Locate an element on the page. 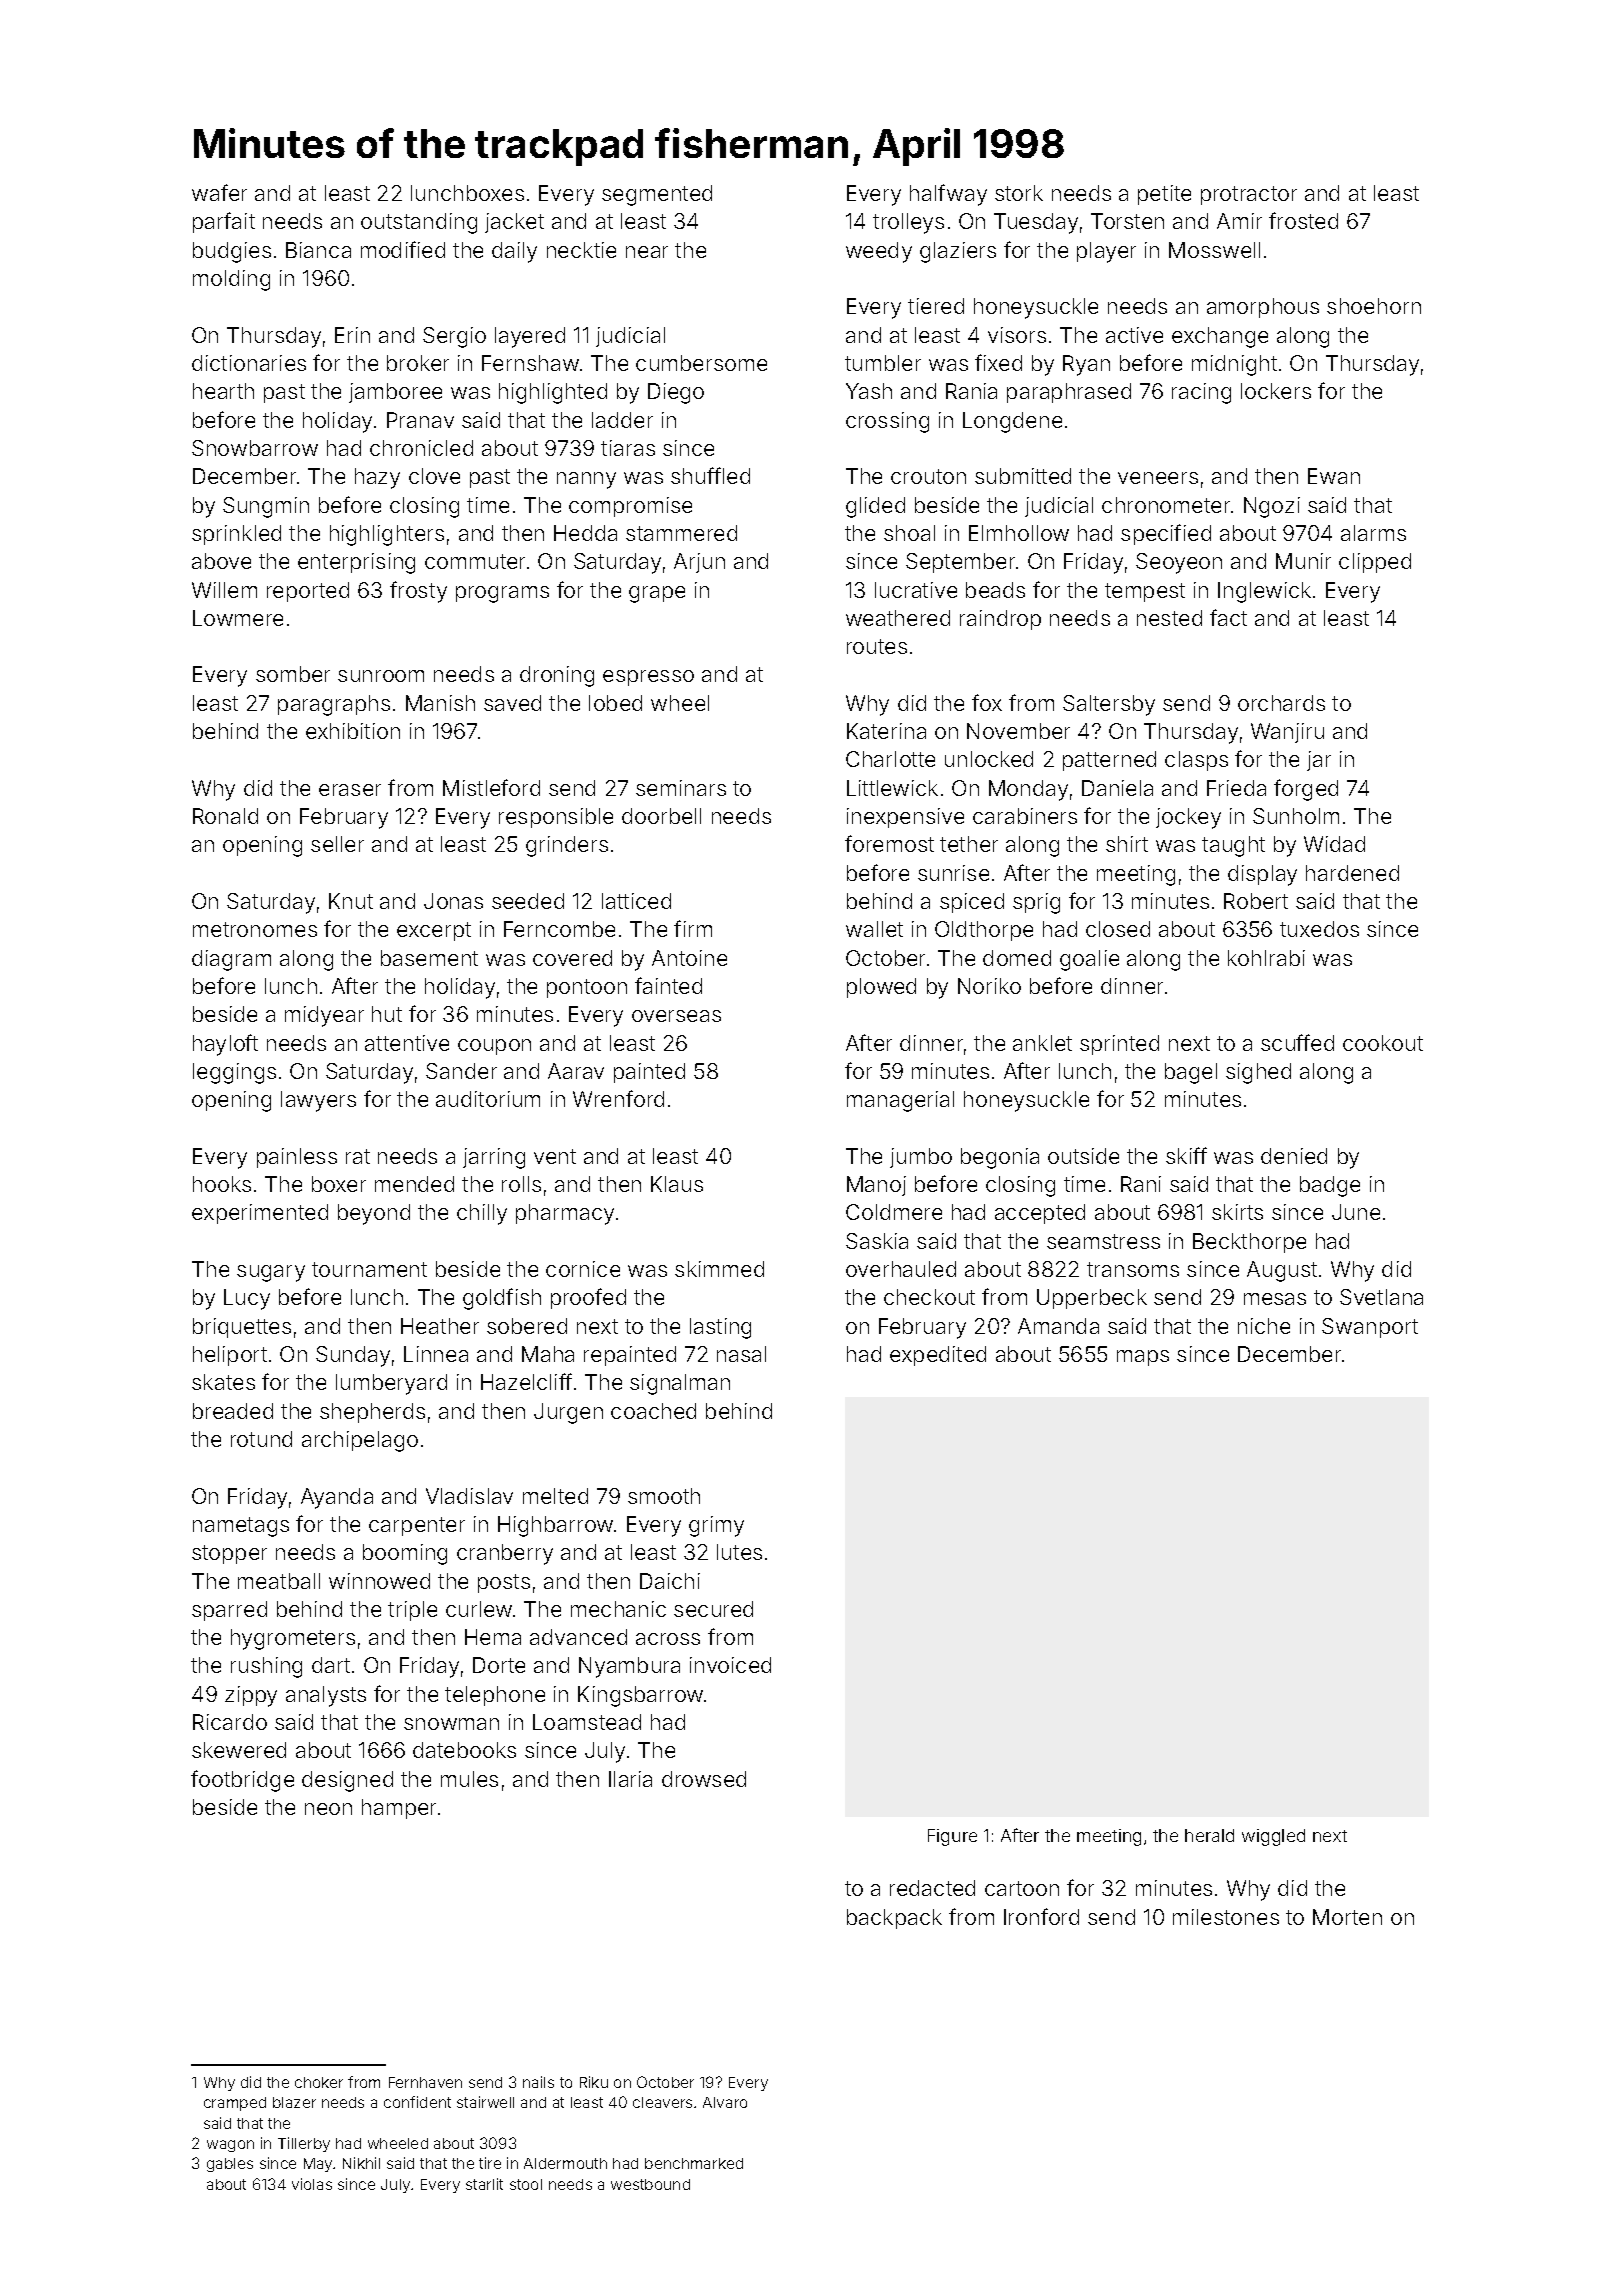  protractor is located at coordinates (1249, 195).
